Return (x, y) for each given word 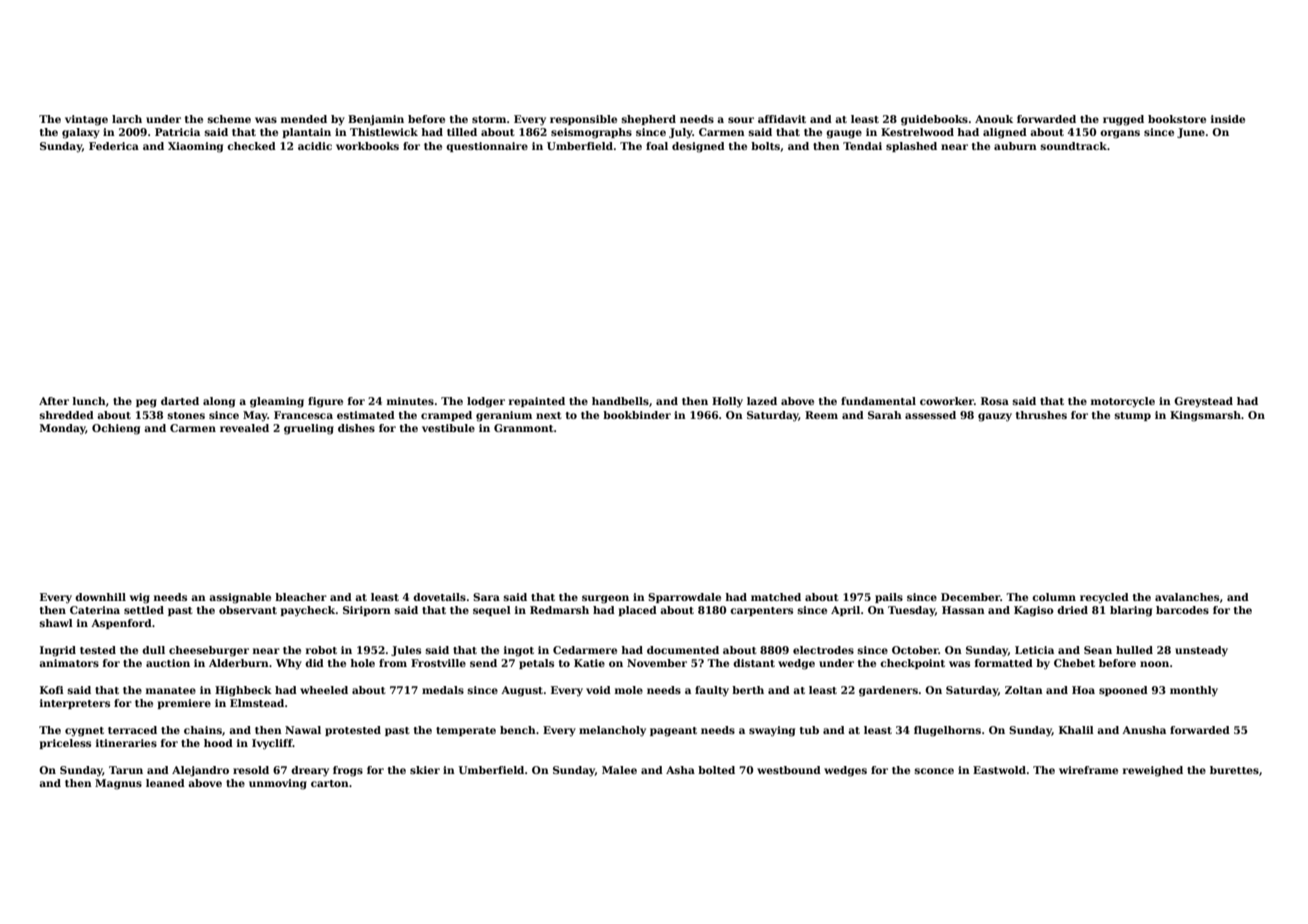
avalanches (1187, 597)
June (1191, 133)
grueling (309, 429)
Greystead (1203, 402)
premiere (184, 704)
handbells (620, 401)
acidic (315, 146)
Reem (821, 415)
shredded (67, 415)
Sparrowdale (684, 598)
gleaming (277, 402)
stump (1133, 416)
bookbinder (637, 415)
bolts (765, 146)
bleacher (301, 597)
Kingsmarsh (1205, 416)
